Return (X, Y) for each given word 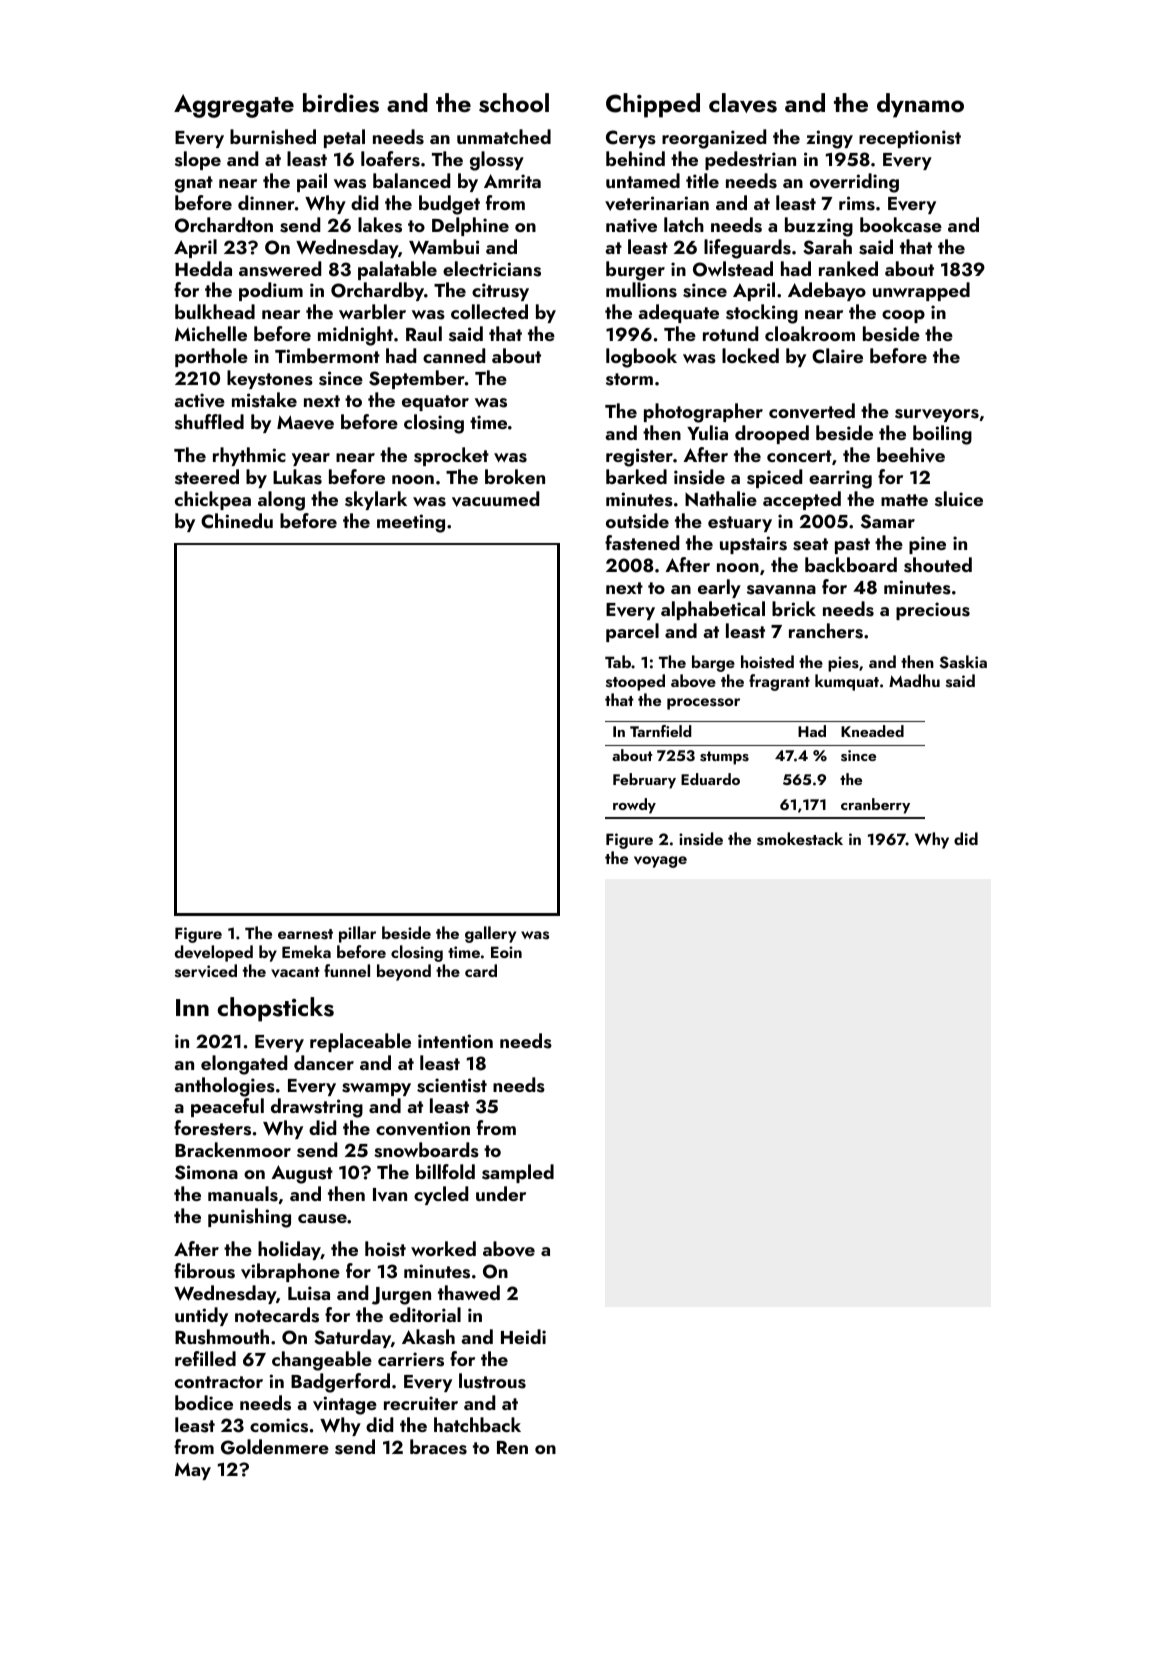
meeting (411, 523)
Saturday (352, 1338)
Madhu (914, 680)
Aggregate (234, 106)
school (514, 103)
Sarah (827, 247)
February (644, 781)
